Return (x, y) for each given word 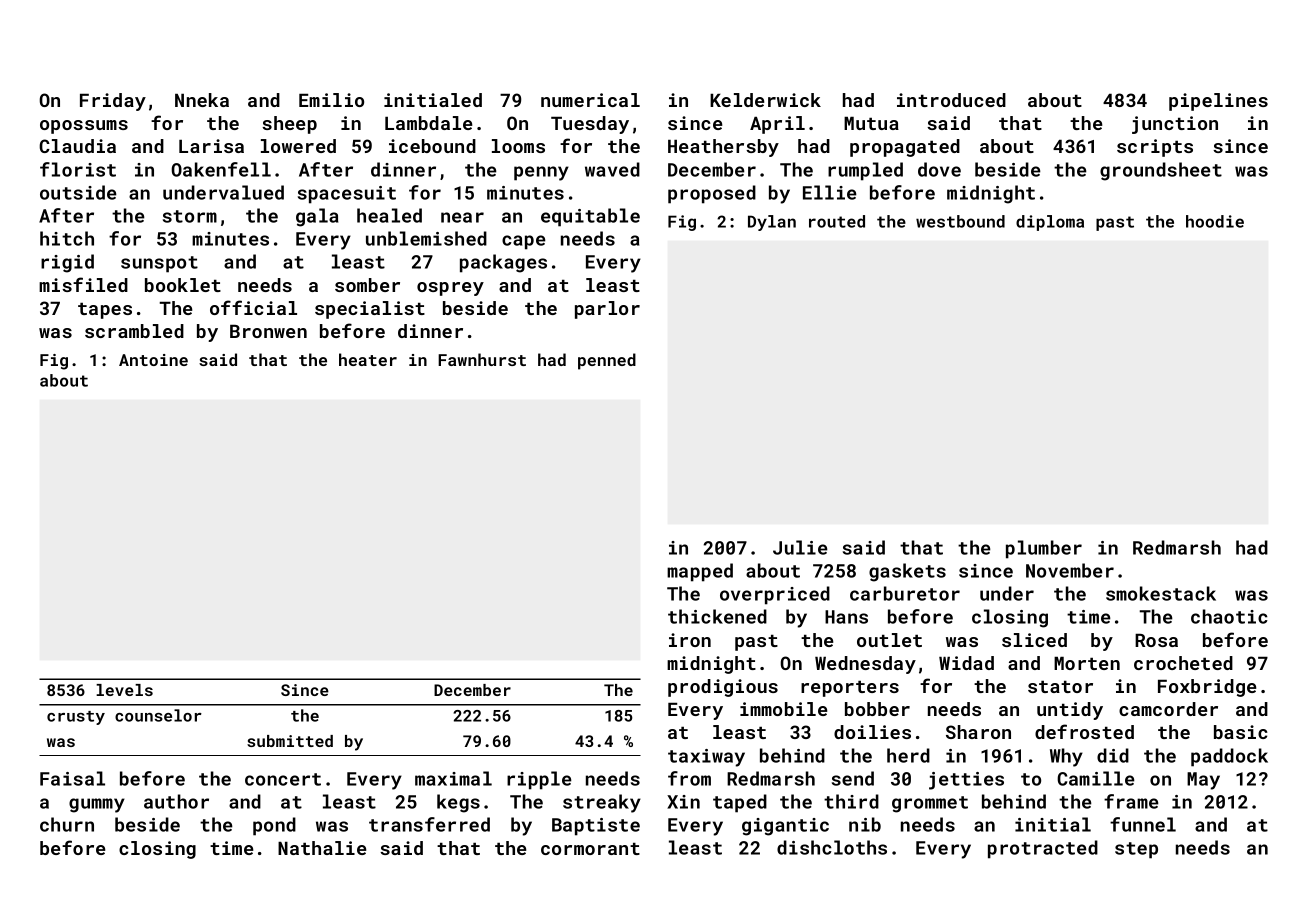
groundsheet (1161, 171)
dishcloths (832, 847)
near (462, 217)
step (1136, 850)
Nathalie (322, 848)
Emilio (331, 100)
